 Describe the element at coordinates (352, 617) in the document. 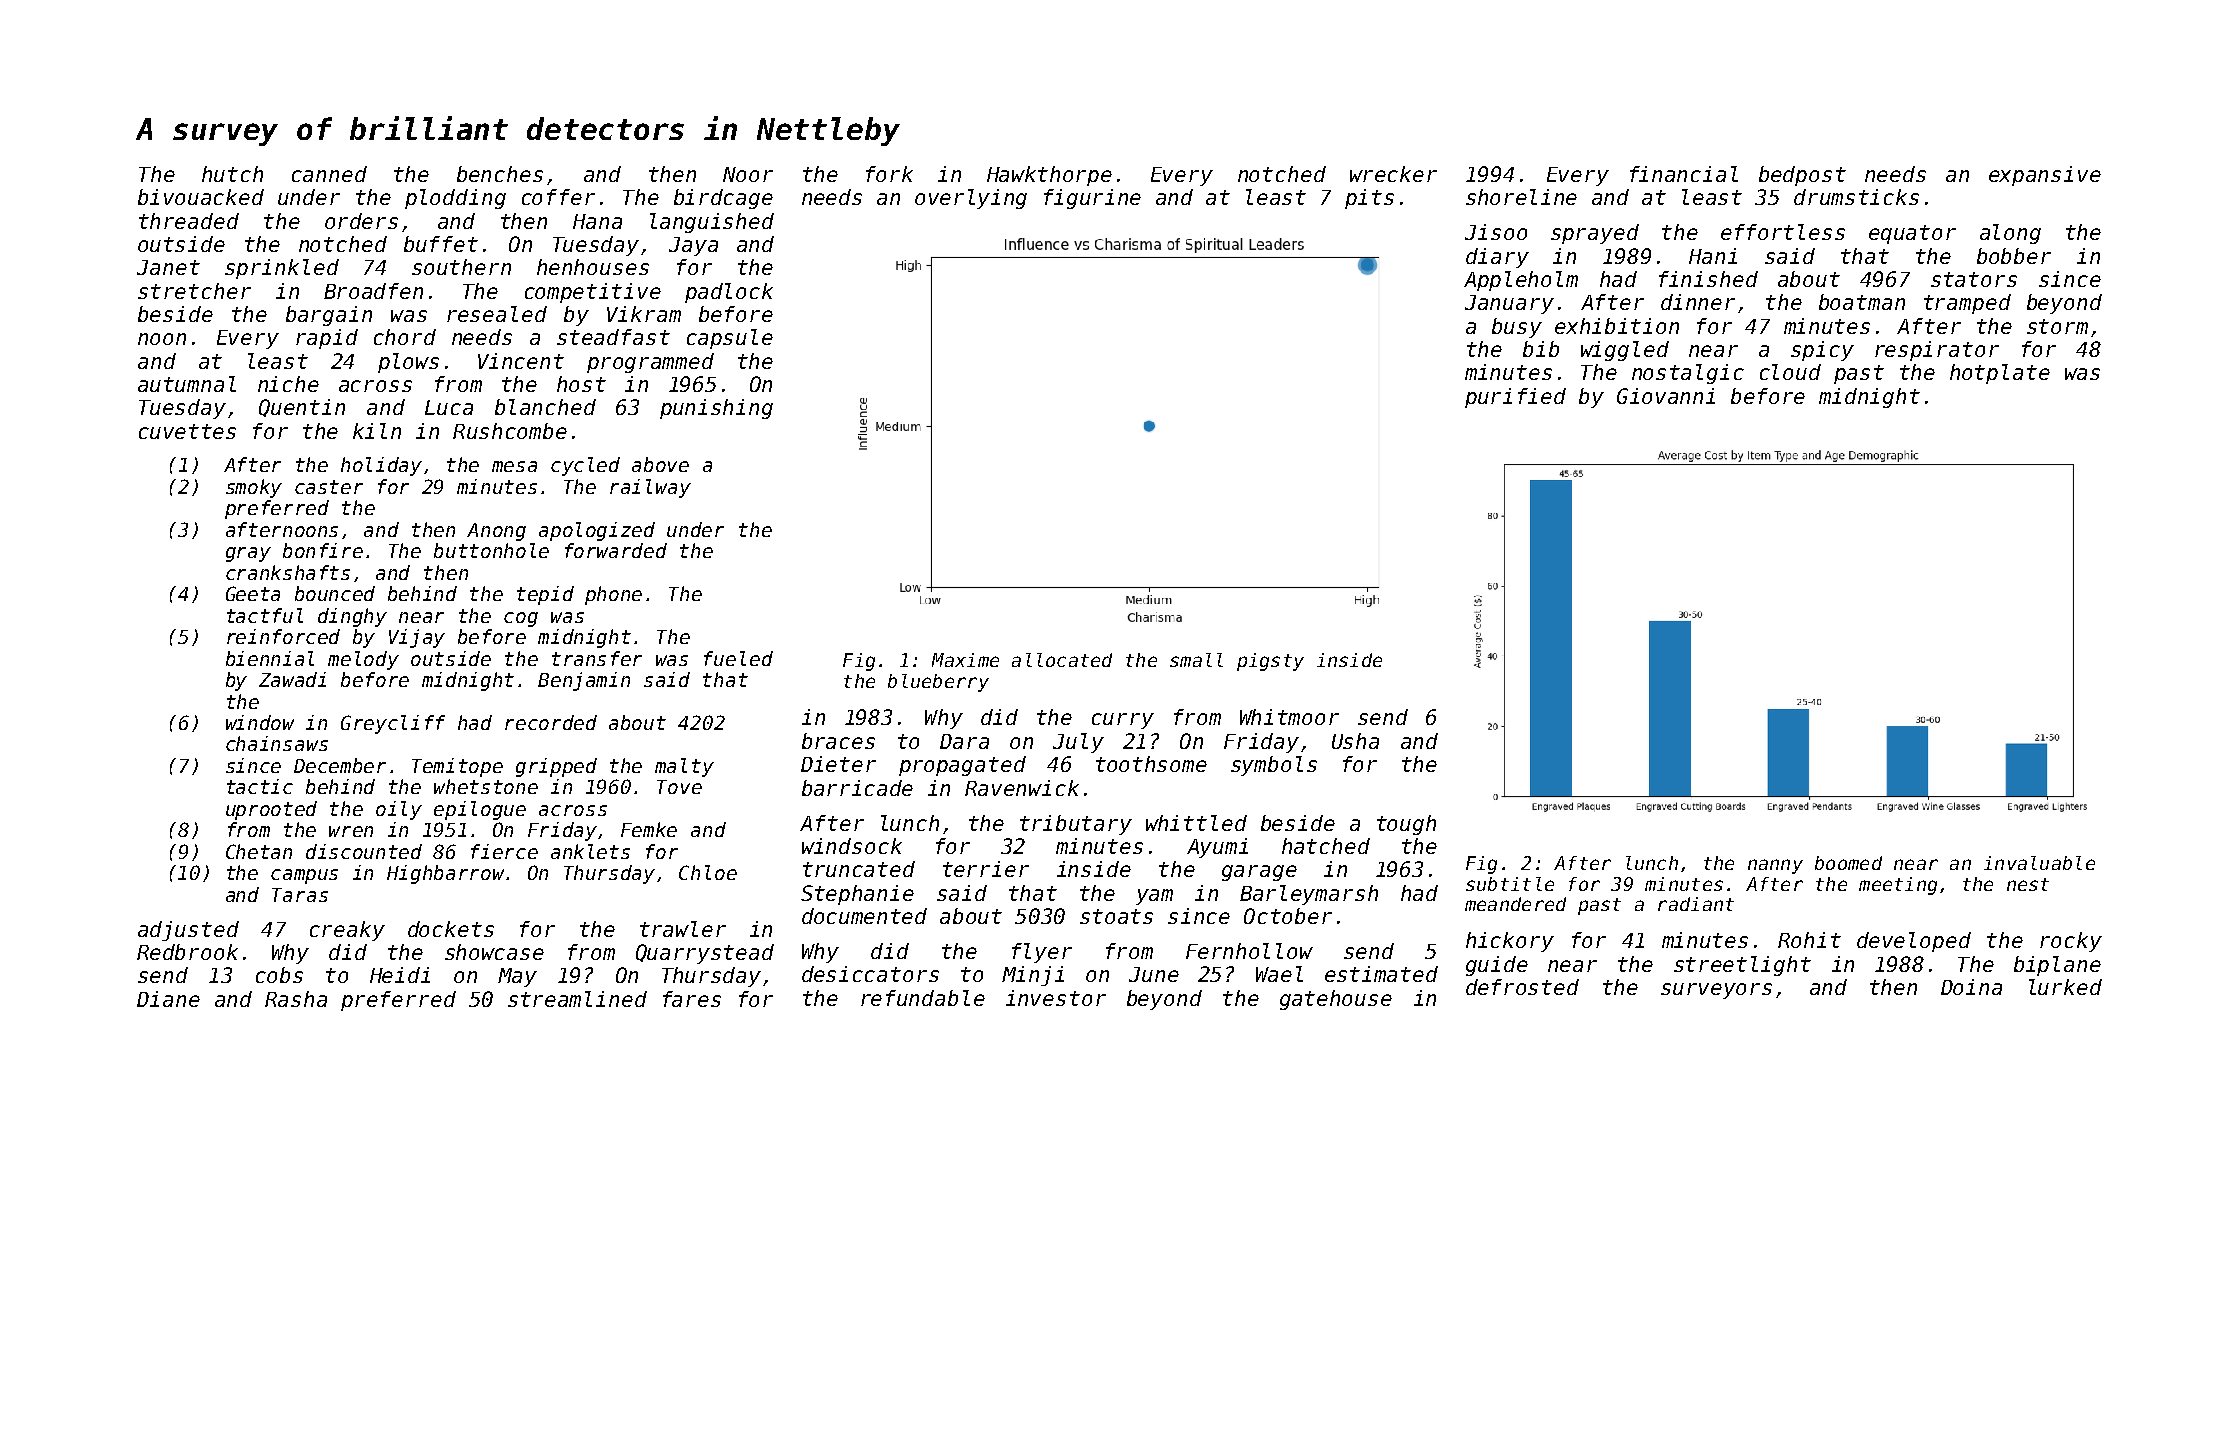

I see `dinghy` at that location.
